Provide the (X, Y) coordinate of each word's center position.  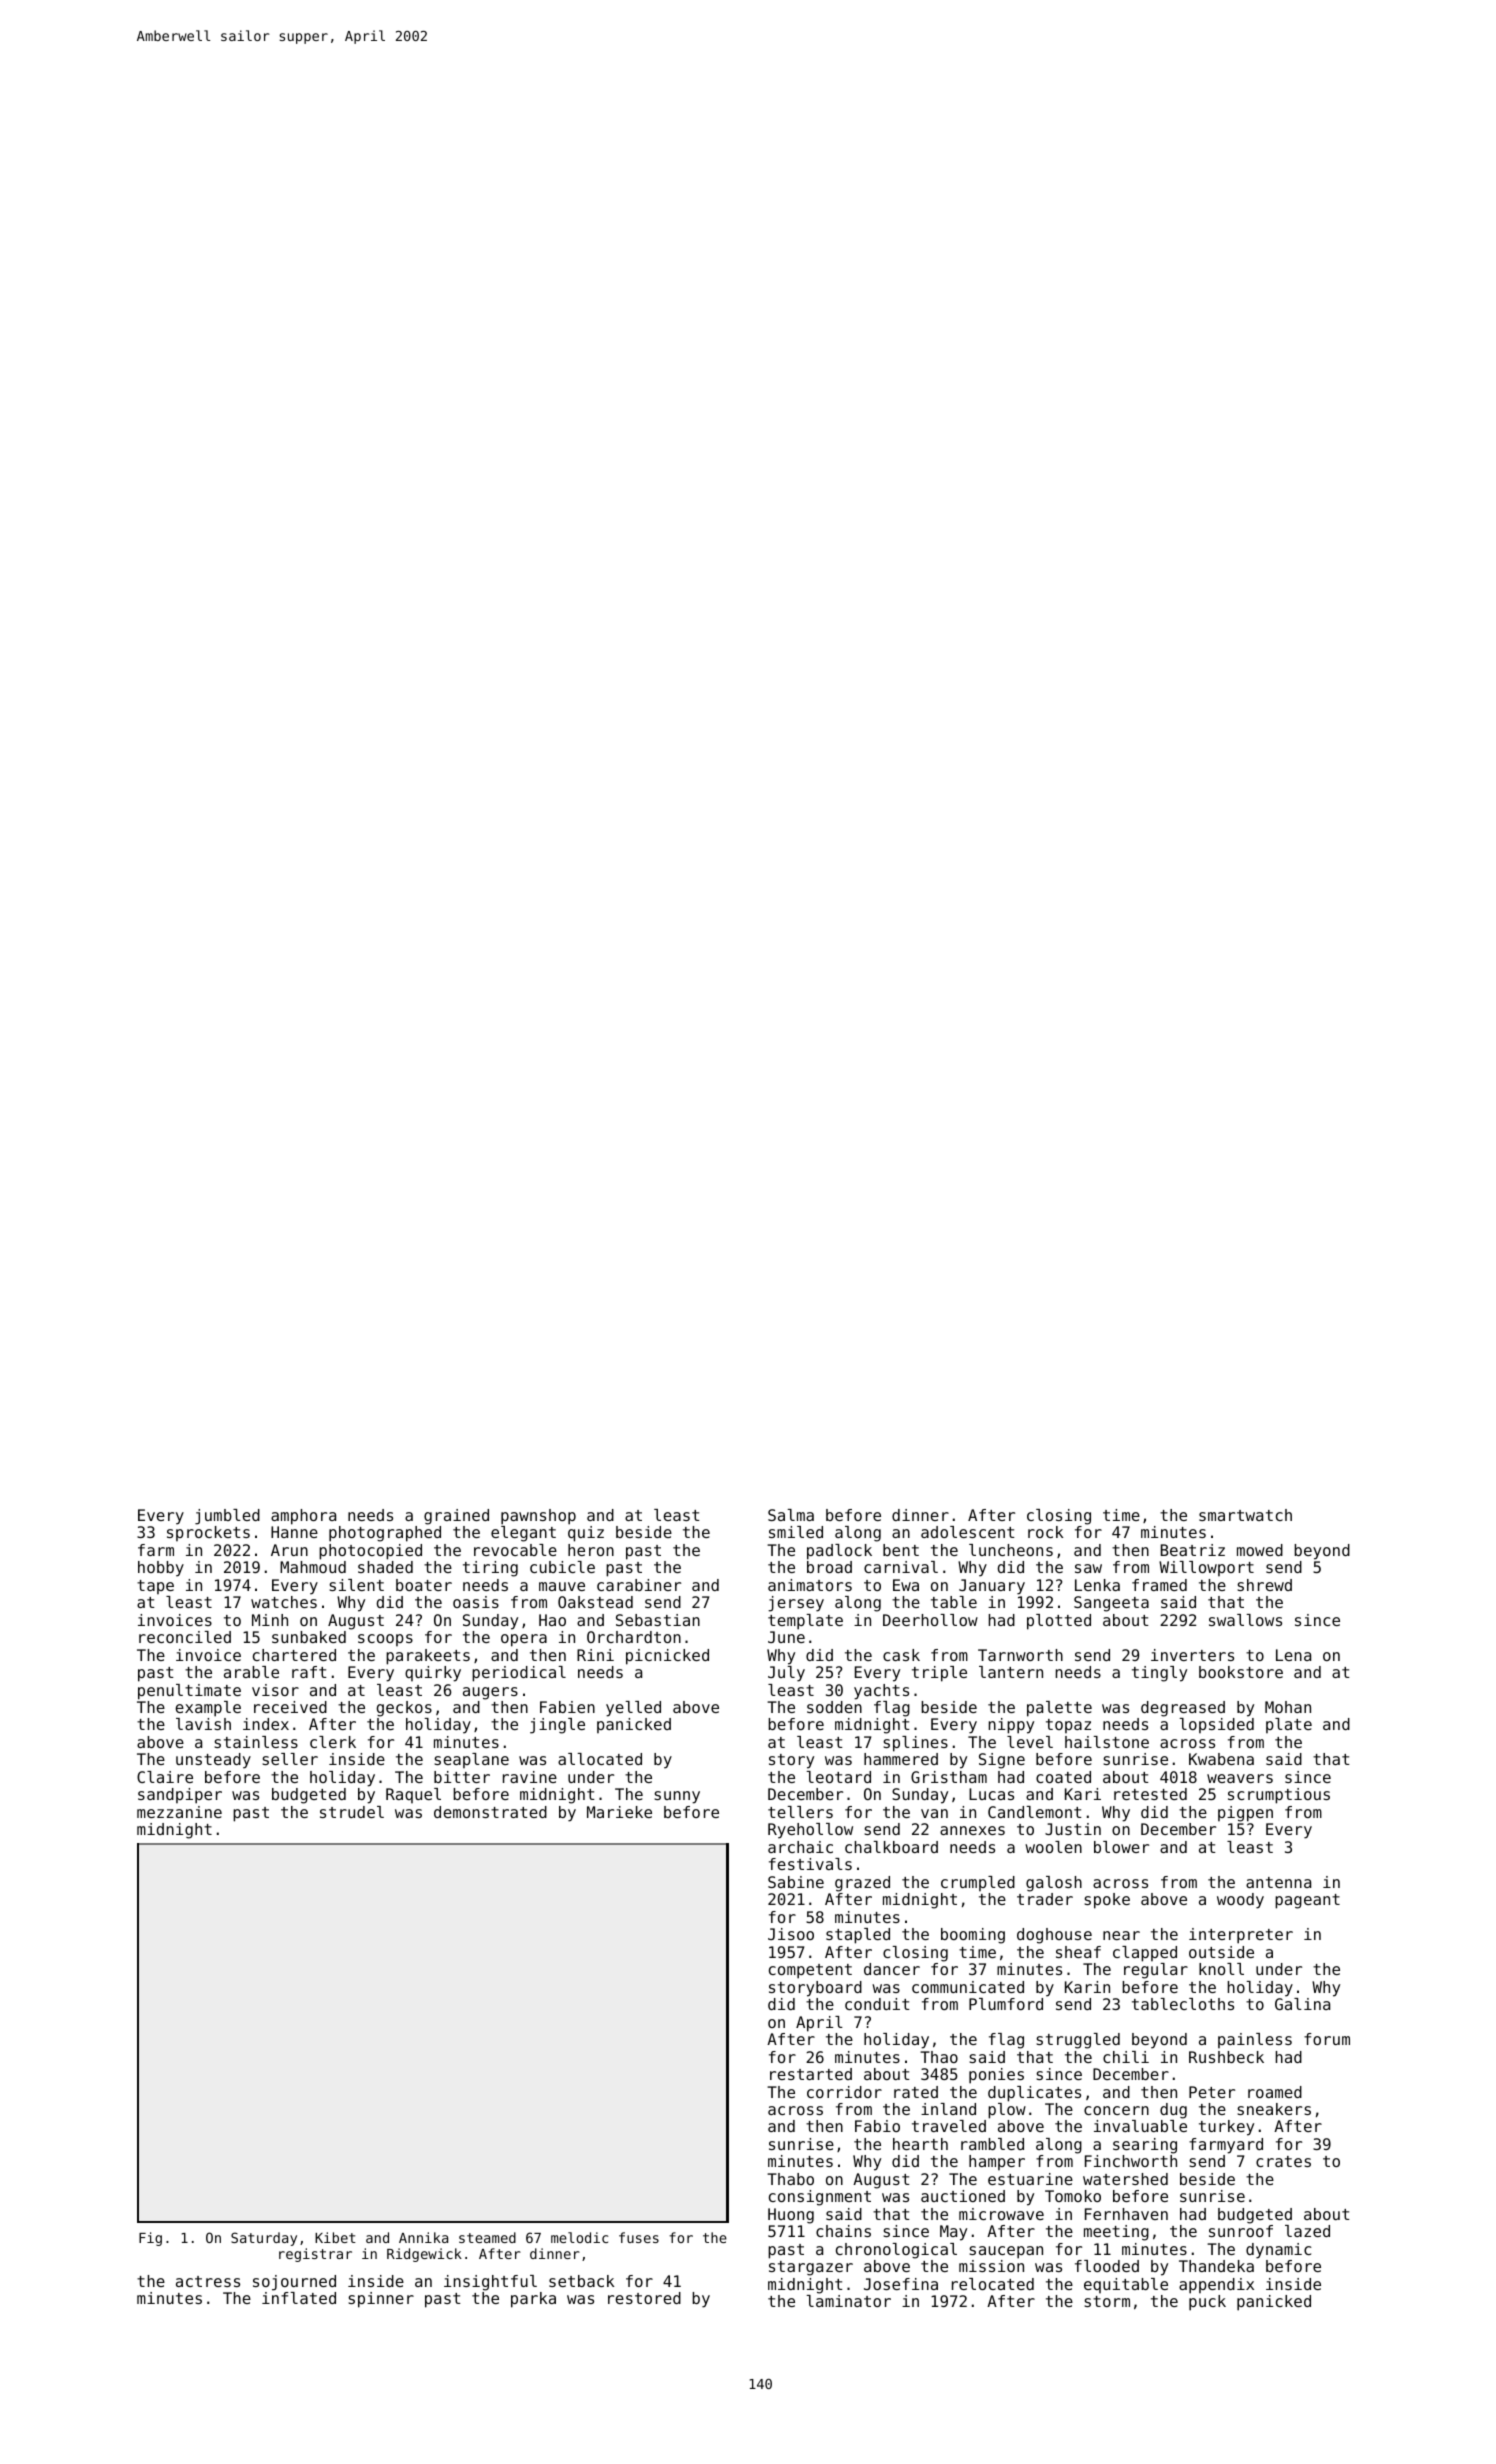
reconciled (185, 1637)
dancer (892, 1969)
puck (1207, 2303)
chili (1126, 2057)
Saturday (264, 2239)
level (1030, 1742)
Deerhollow (930, 1620)
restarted (811, 2074)
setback (581, 2281)
